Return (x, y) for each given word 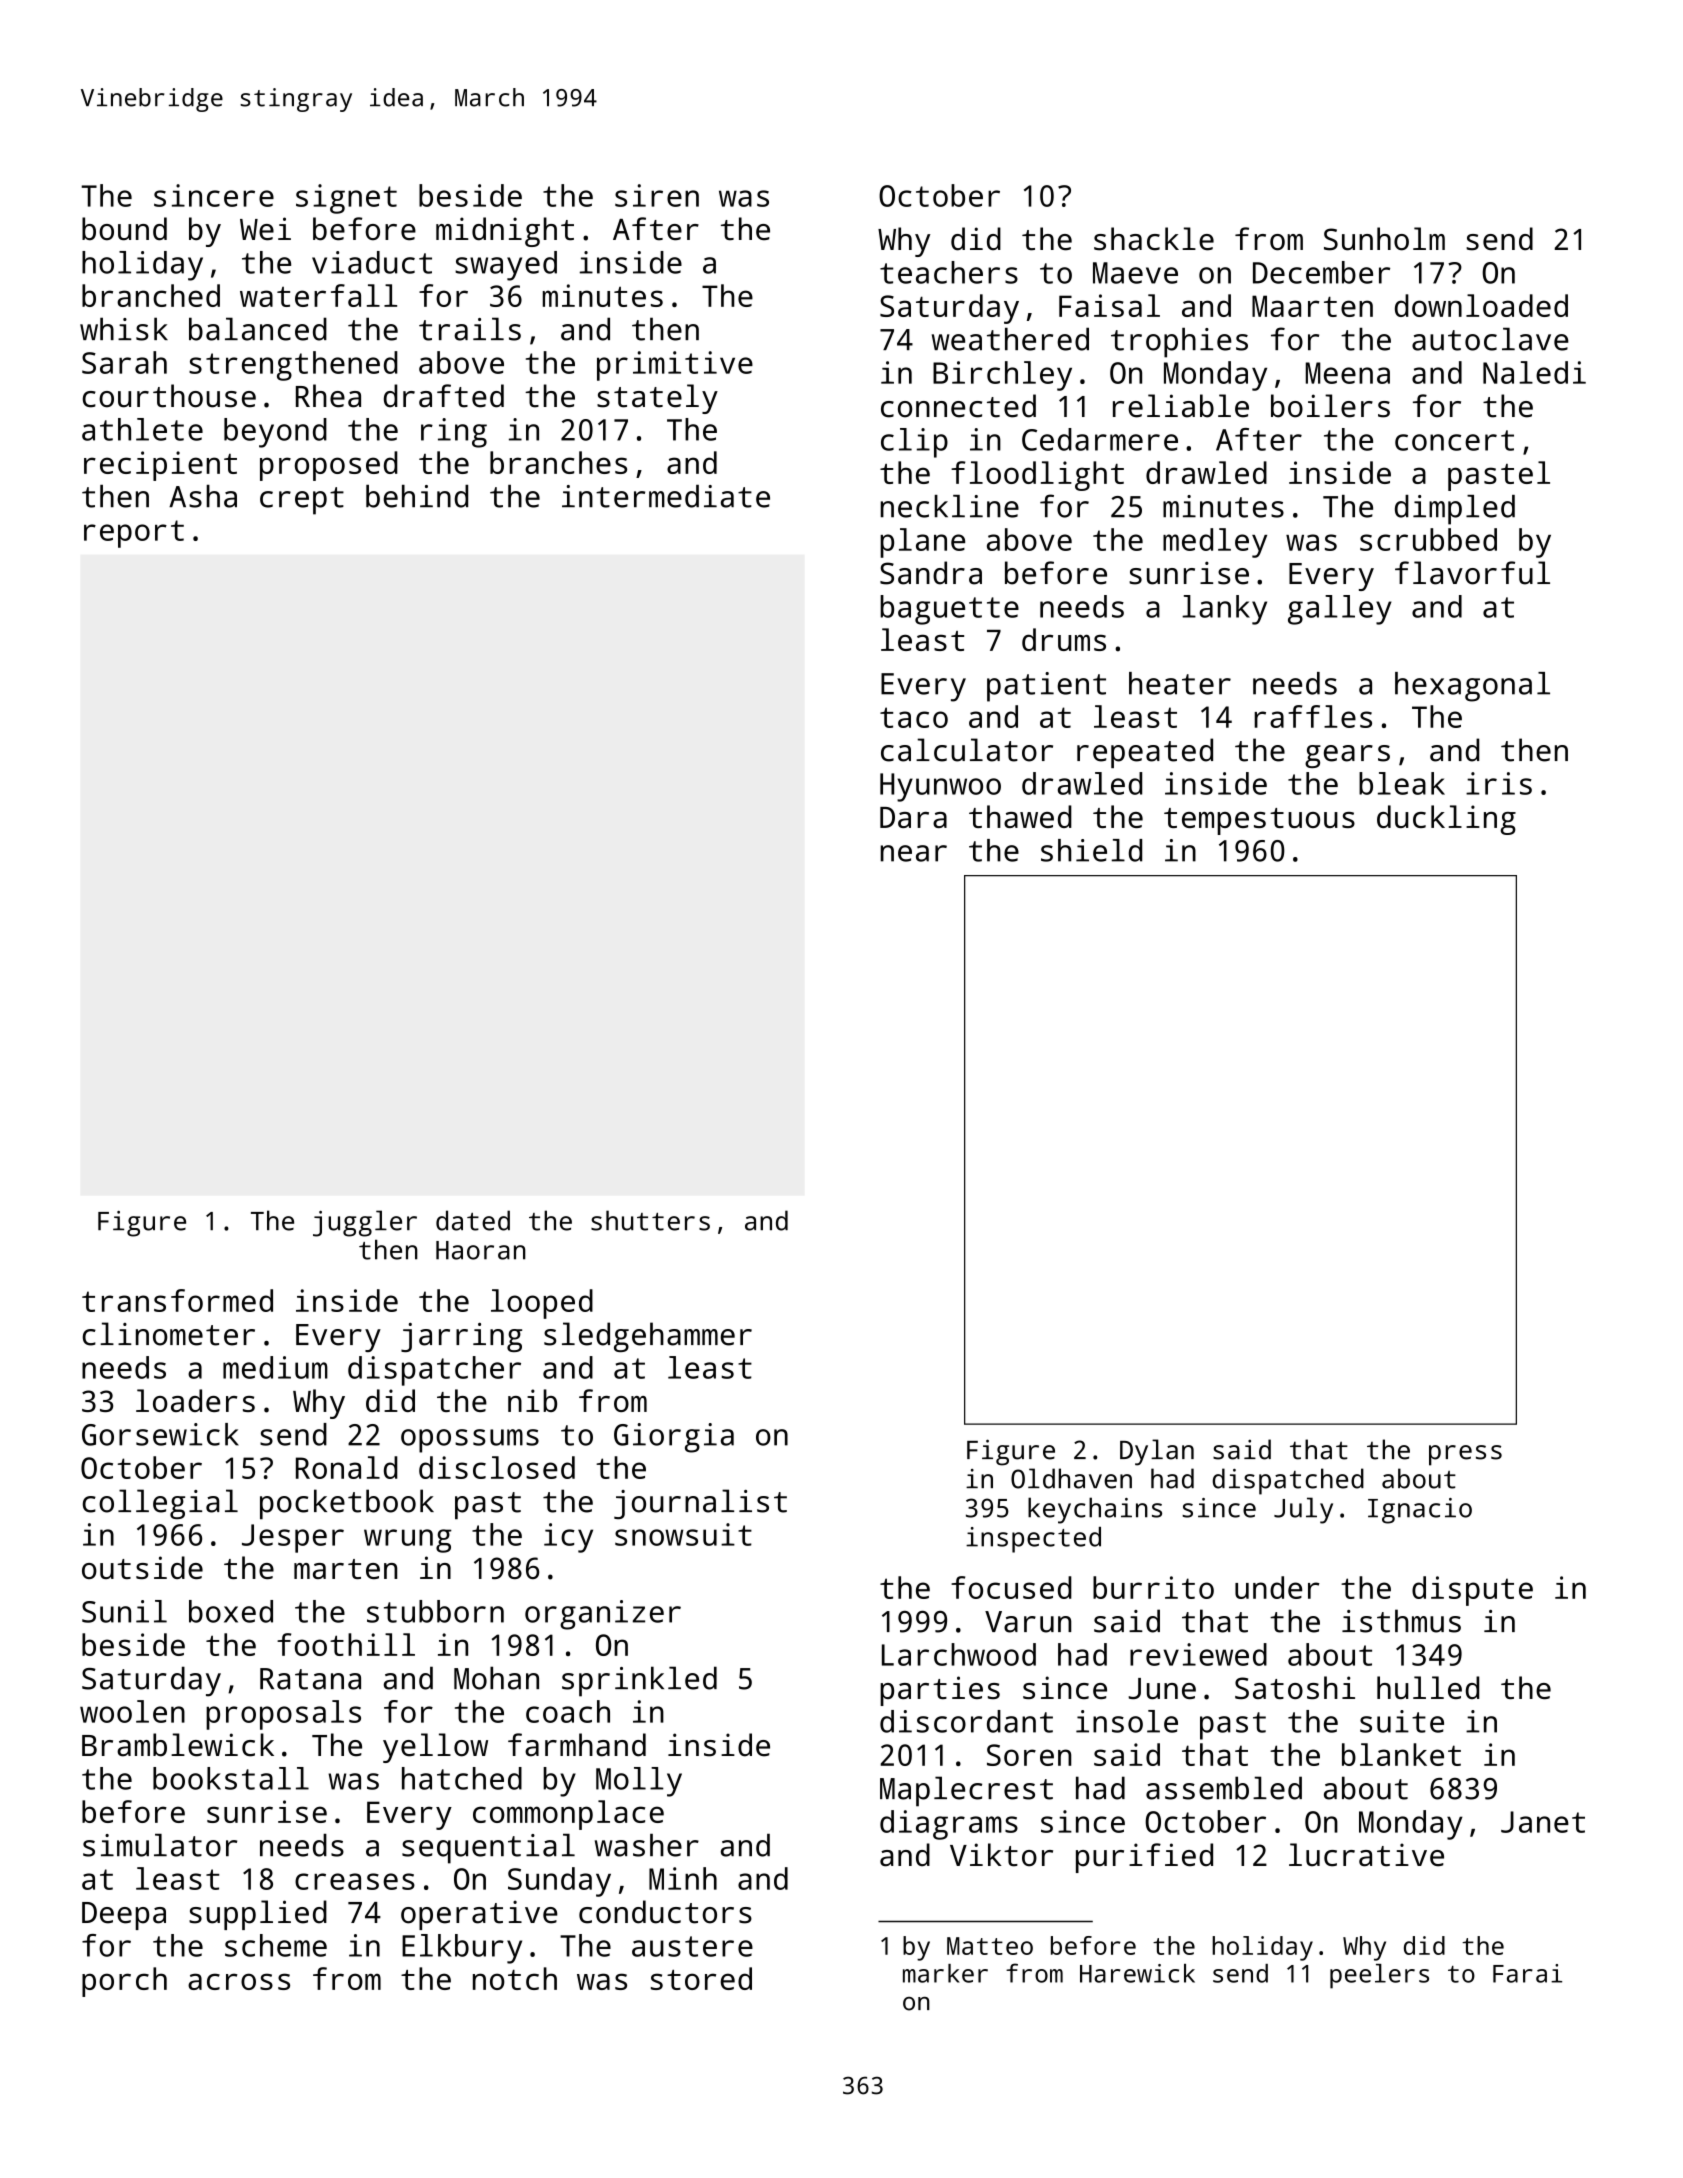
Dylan (1157, 1452)
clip (914, 443)
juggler (365, 1223)
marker (945, 1973)
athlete (142, 429)
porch (124, 1982)
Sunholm (1384, 239)
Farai (1527, 1973)
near (913, 853)
